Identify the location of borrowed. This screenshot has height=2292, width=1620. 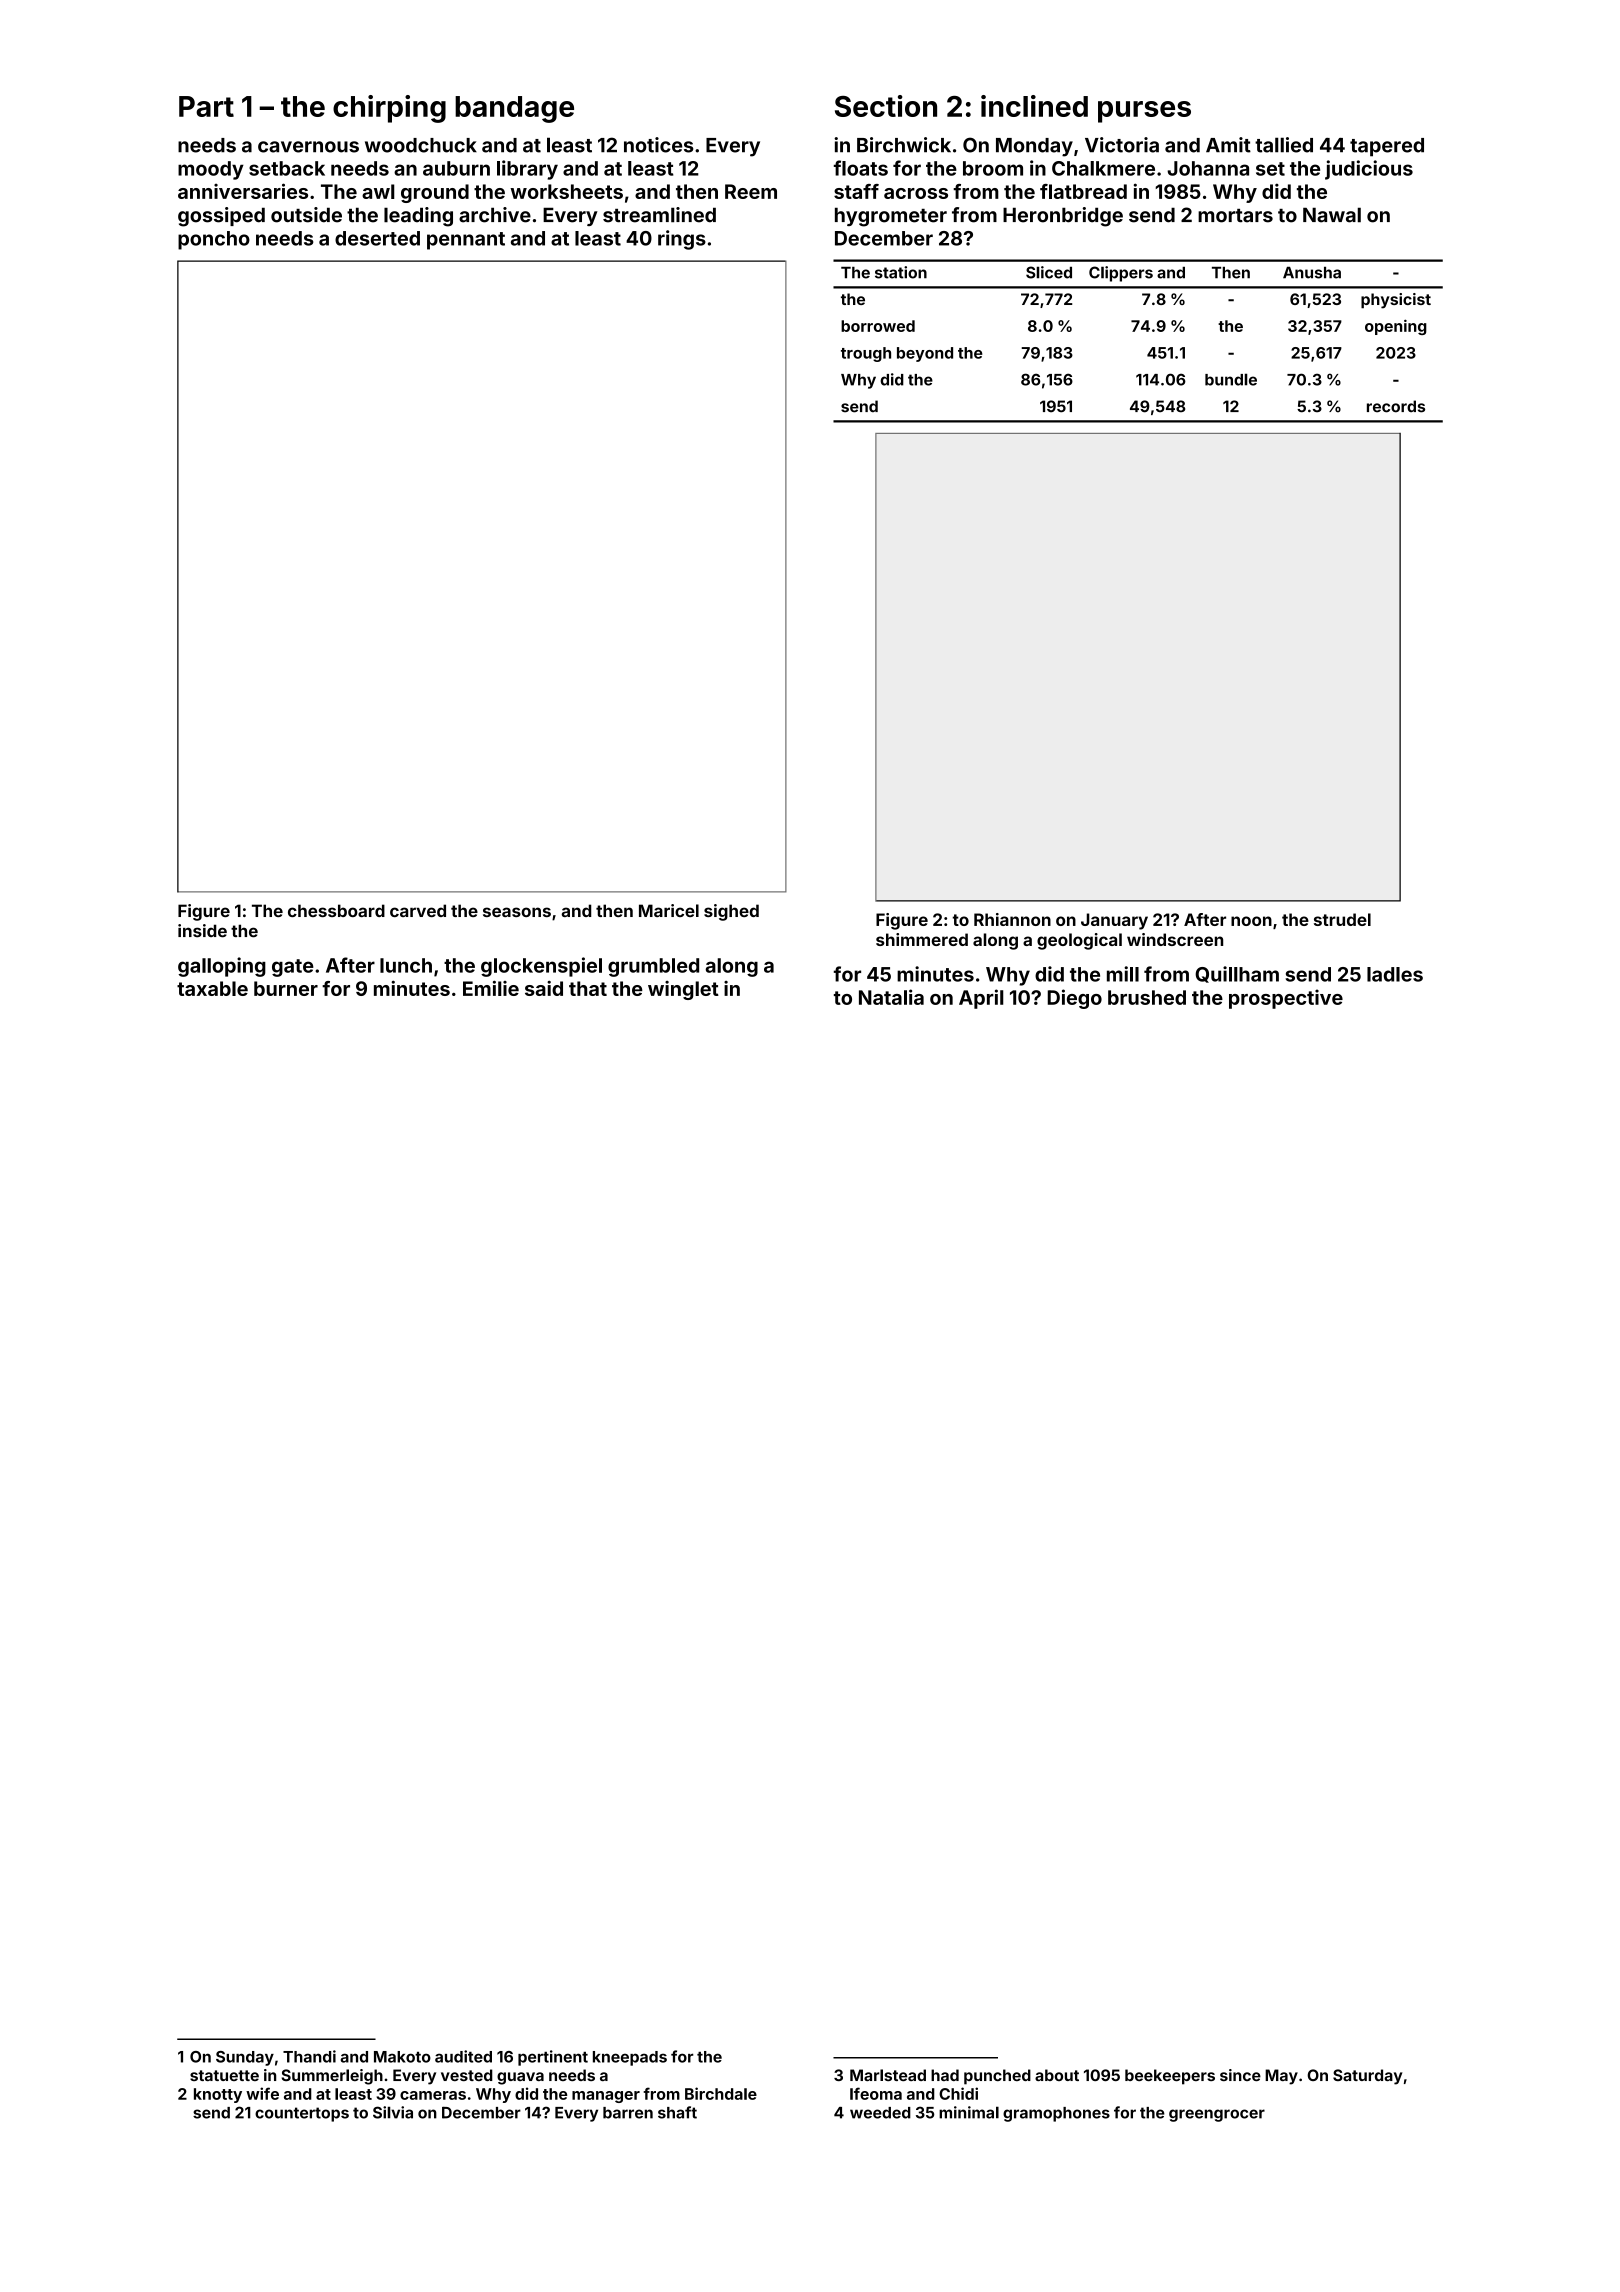
(878, 326).
